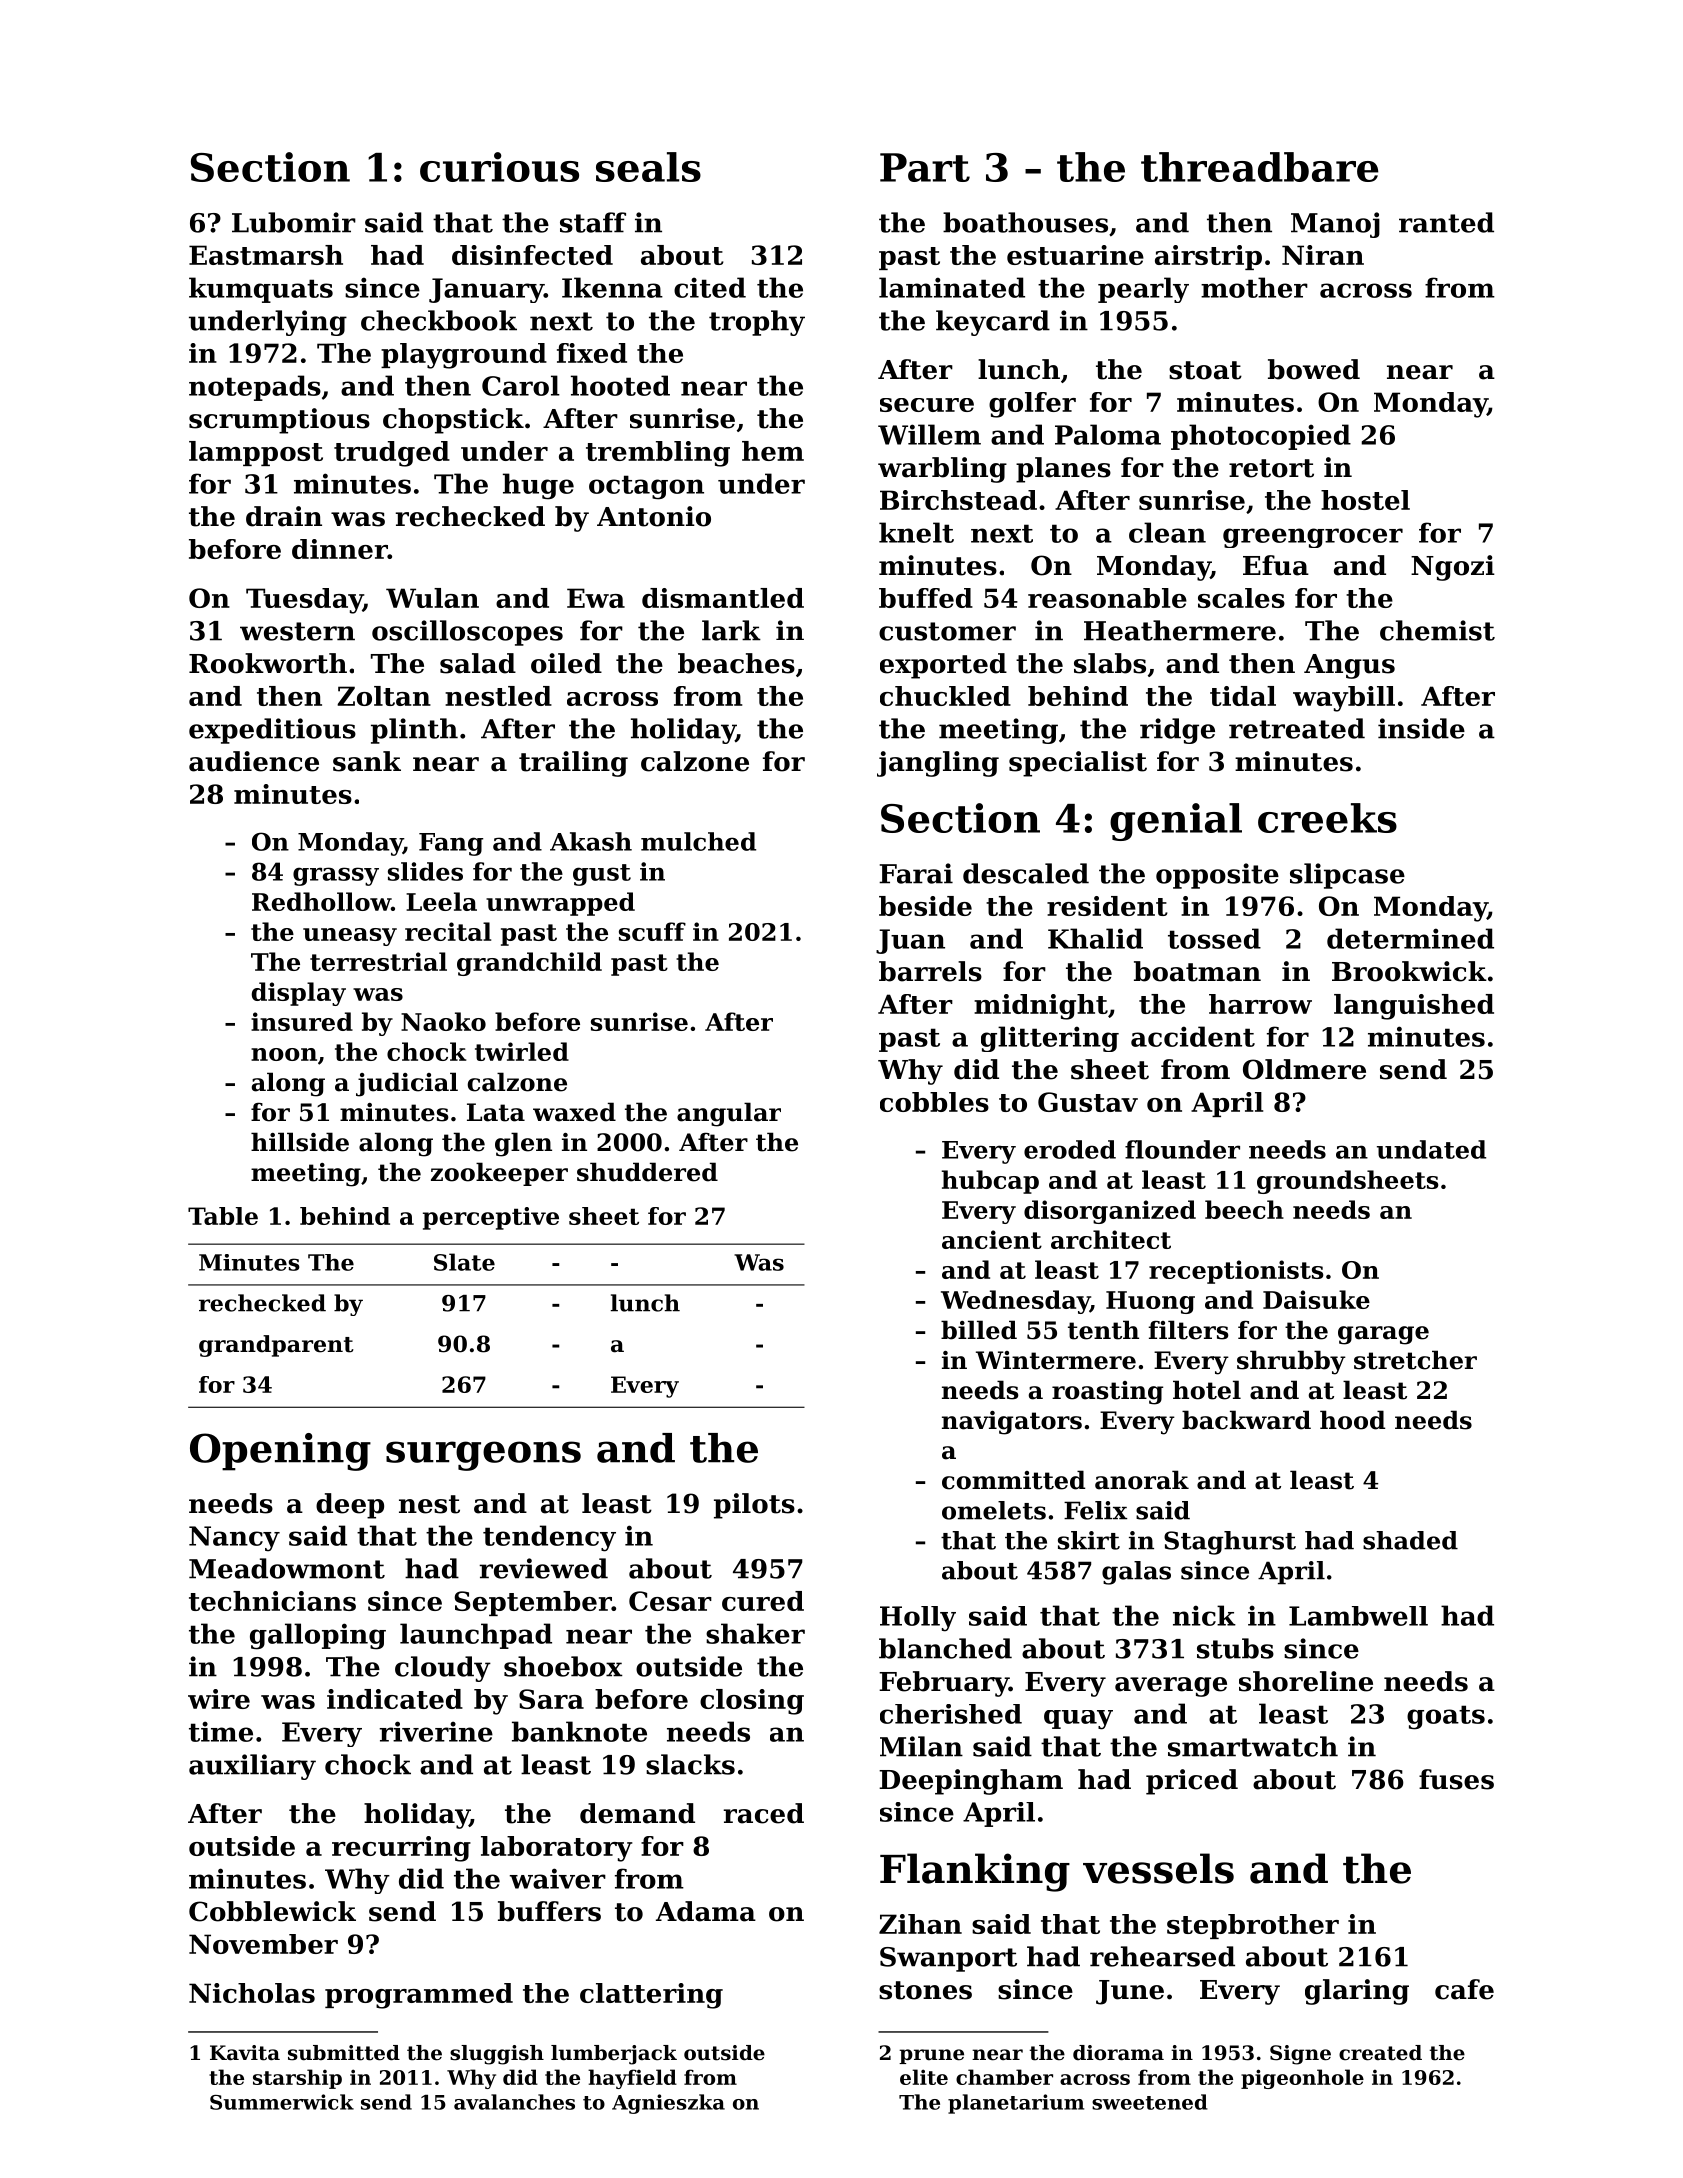  What do you see at coordinates (453, 421) in the page?
I see `chopstick` at bounding box center [453, 421].
